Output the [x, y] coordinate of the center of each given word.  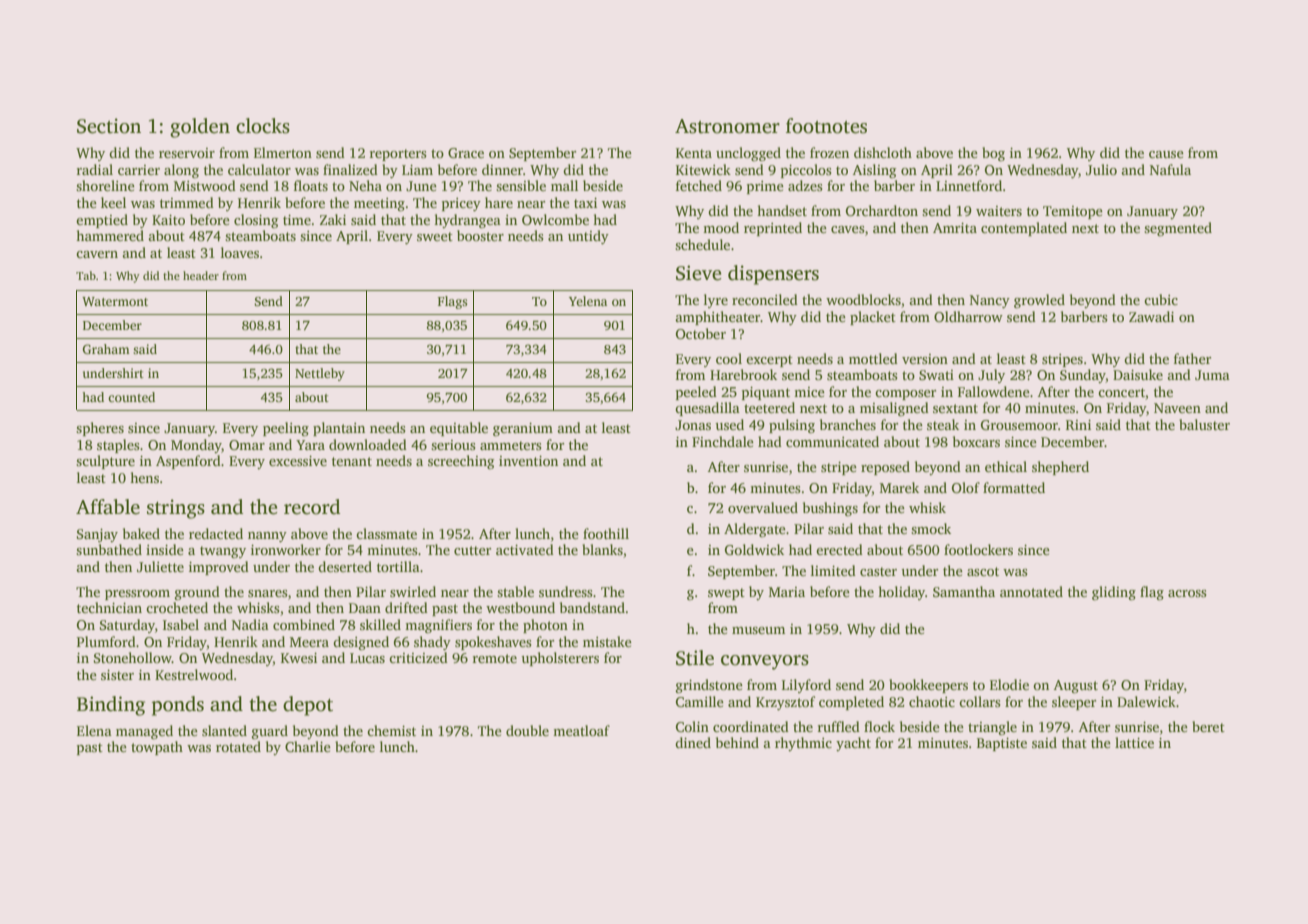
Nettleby [320, 374]
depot [308, 706]
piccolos [806, 171]
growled [1039, 301]
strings [176, 509]
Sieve [699, 273]
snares [268, 593]
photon [545, 626]
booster [480, 235]
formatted [1014, 487]
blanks [602, 549]
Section [109, 126]
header [201, 275]
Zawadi [1151, 316]
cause [1166, 154]
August [1076, 687]
